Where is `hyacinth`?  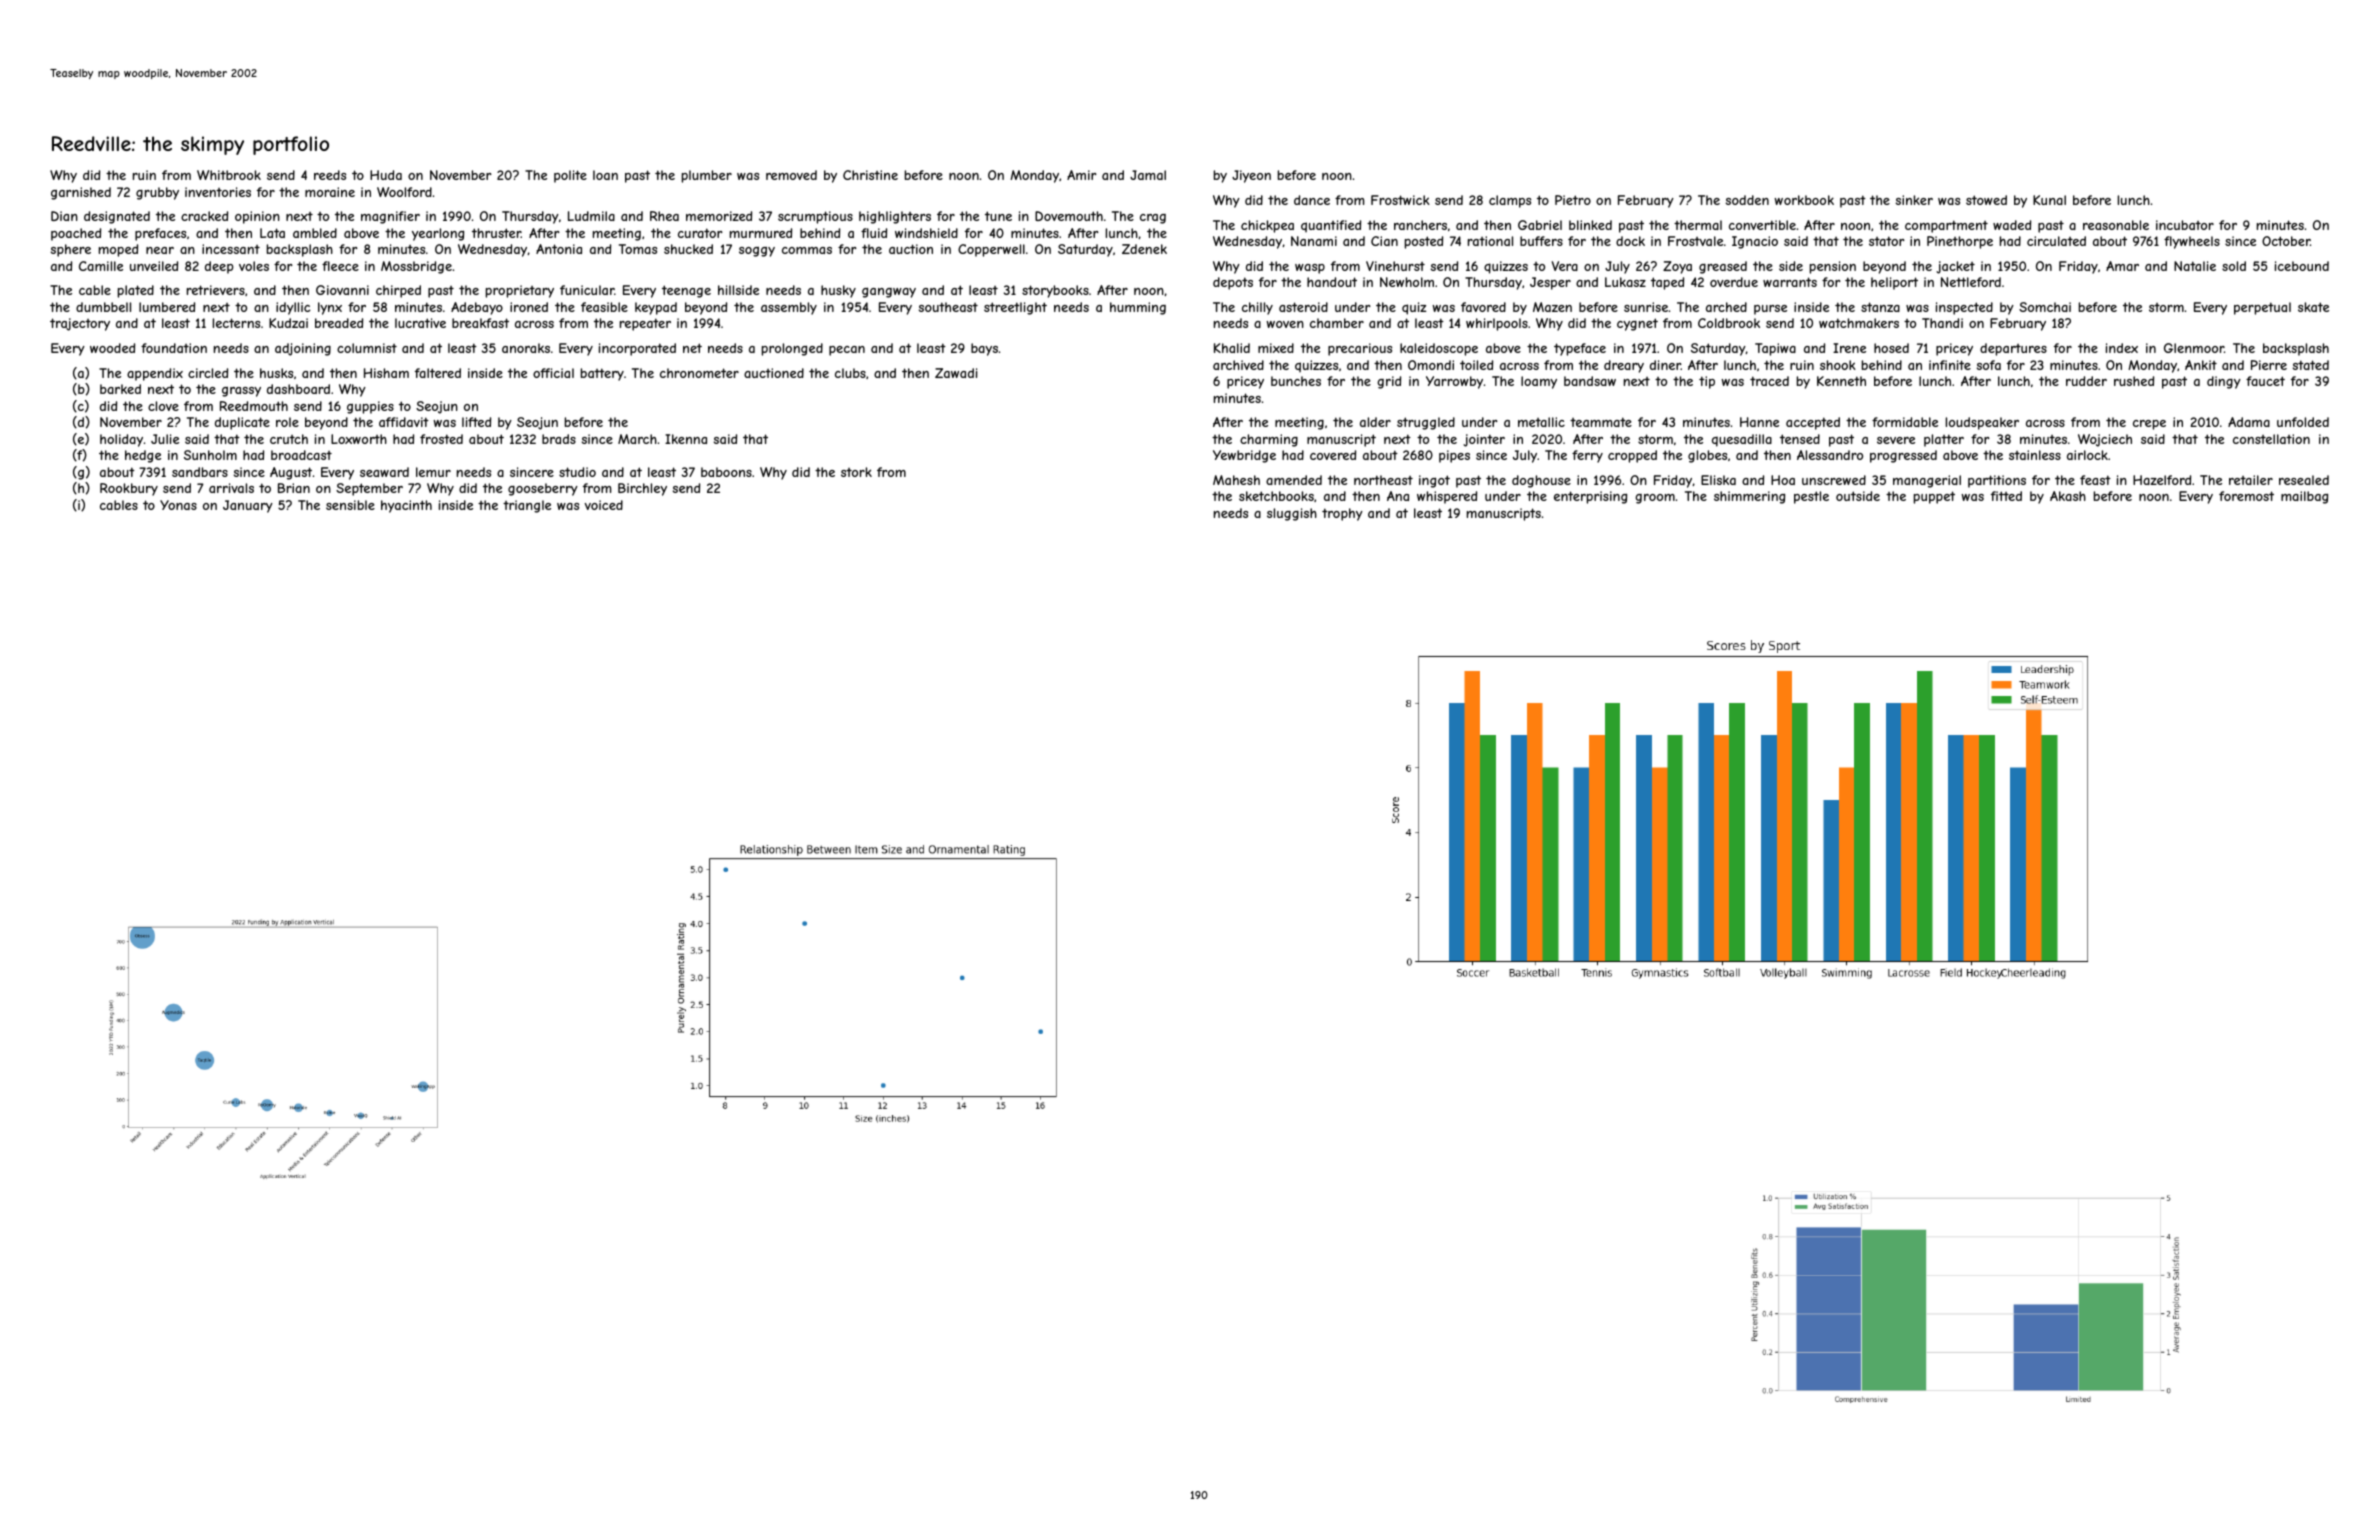
hyacinth is located at coordinates (406, 506).
